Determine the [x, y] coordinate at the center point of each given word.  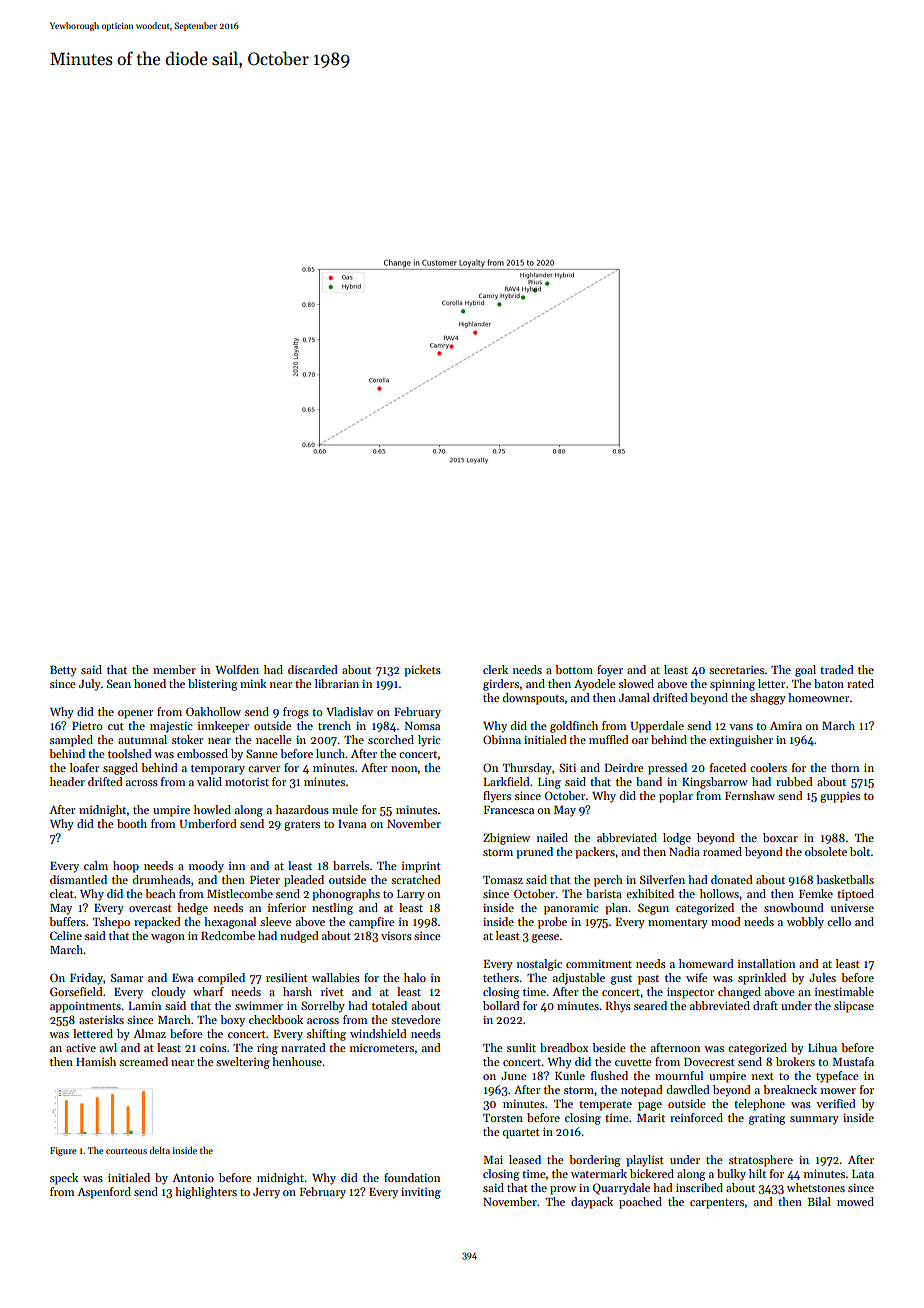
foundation [412, 1177]
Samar [127, 977]
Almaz [149, 1033]
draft [765, 1005]
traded [837, 669]
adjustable [579, 979]
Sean [119, 683]
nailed [552, 837]
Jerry [266, 1193]
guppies [840, 797]
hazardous [302, 809]
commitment [599, 964]
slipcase [854, 1007]
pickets [422, 671]
